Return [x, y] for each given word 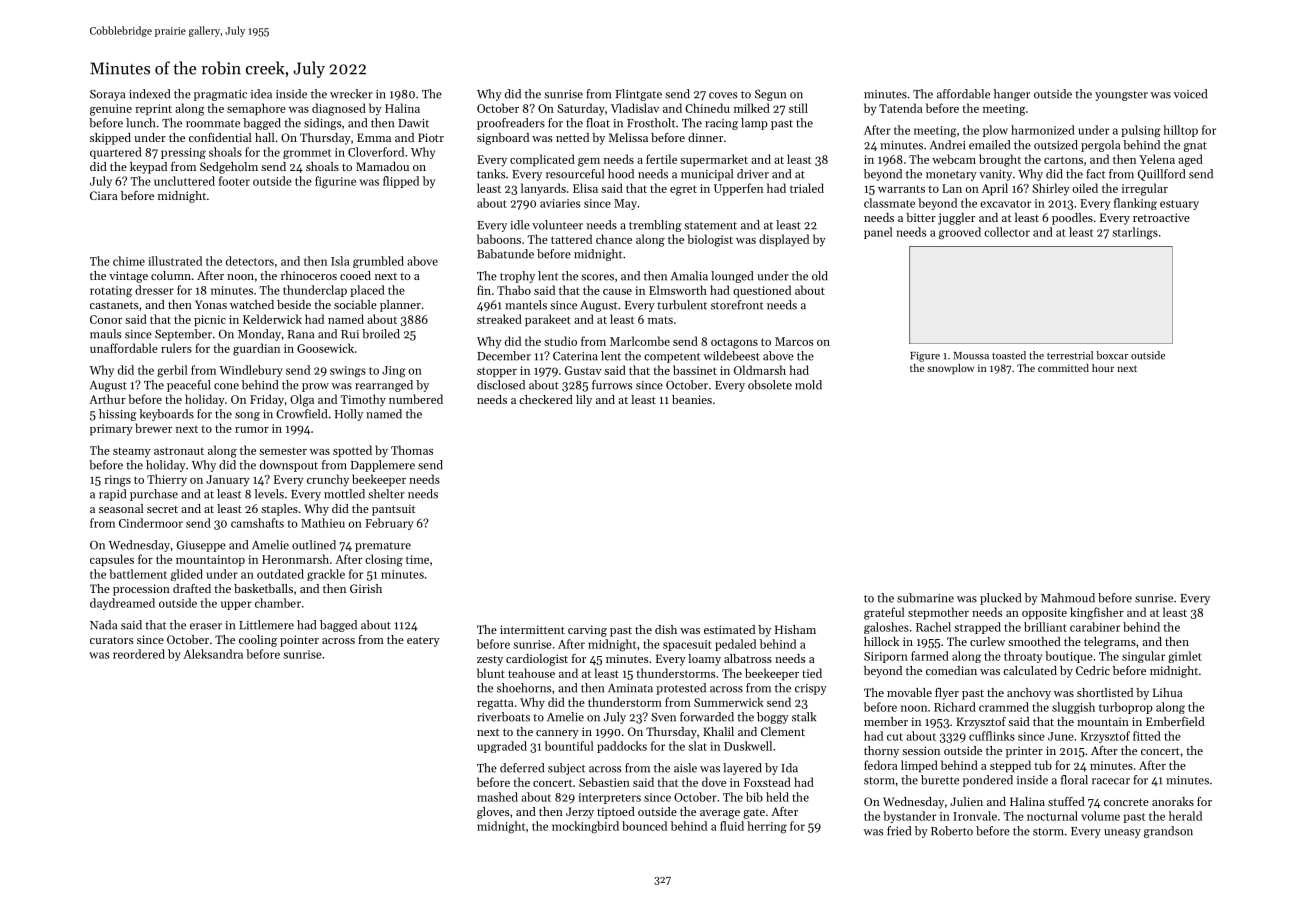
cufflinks [992, 736]
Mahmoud [1068, 598]
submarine [925, 598]
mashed [497, 797]
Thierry [167, 480]
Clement [783, 731]
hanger [1012, 95]
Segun [770, 95]
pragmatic [220, 95]
